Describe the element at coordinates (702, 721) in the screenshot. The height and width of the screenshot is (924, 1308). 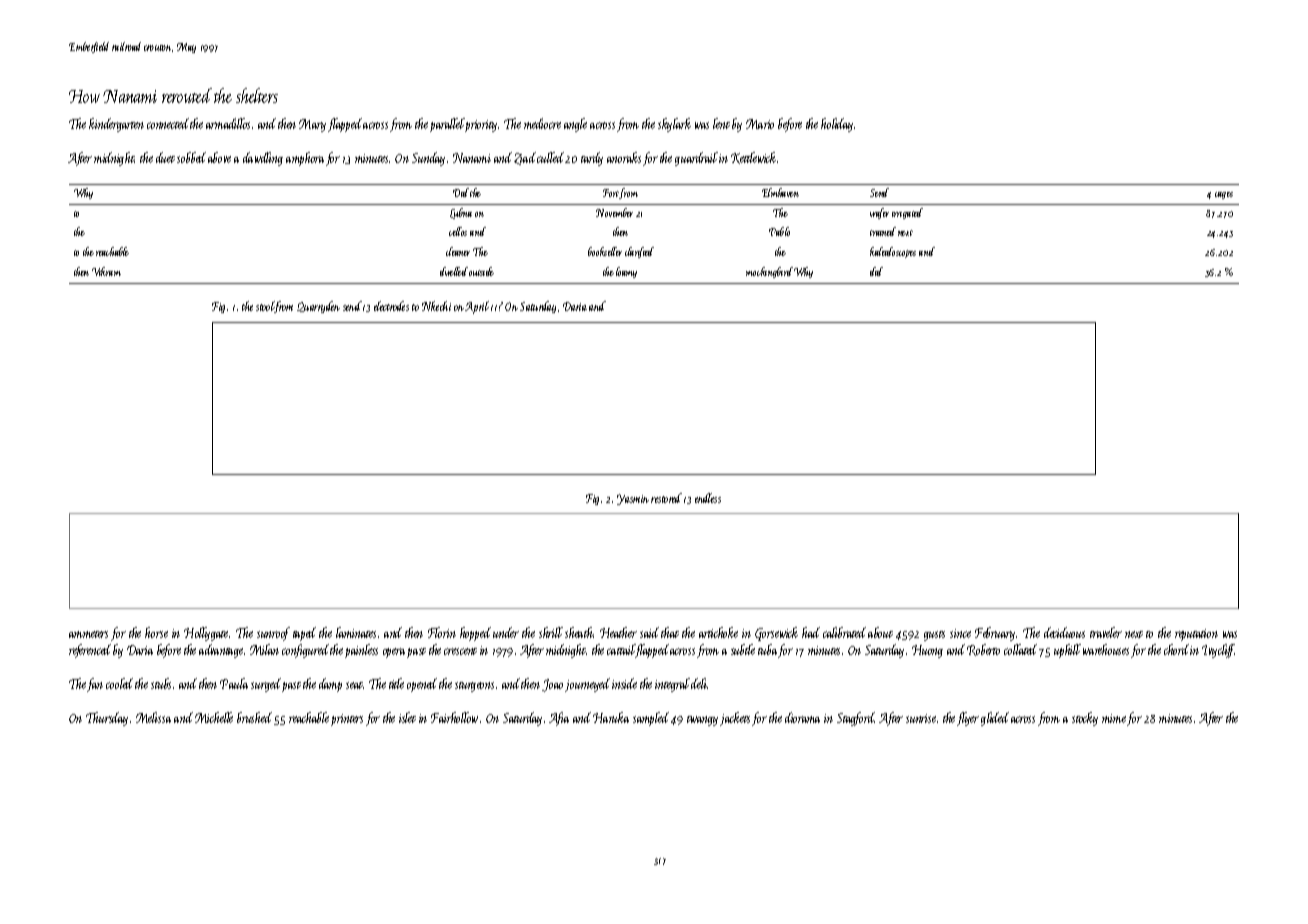
I see `twangy` at that location.
